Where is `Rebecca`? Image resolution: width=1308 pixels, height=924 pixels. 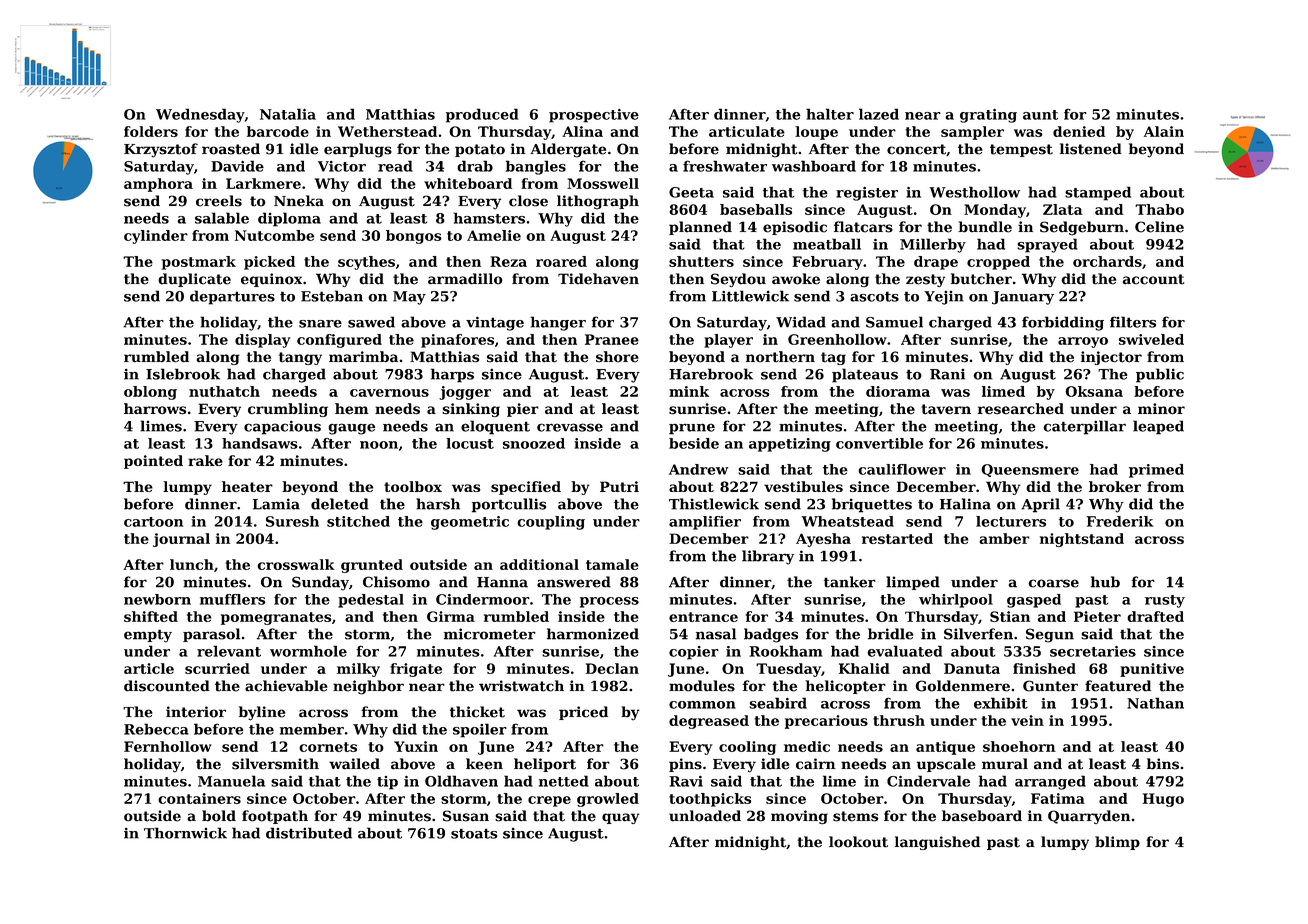
Rebecca is located at coordinates (156, 729).
